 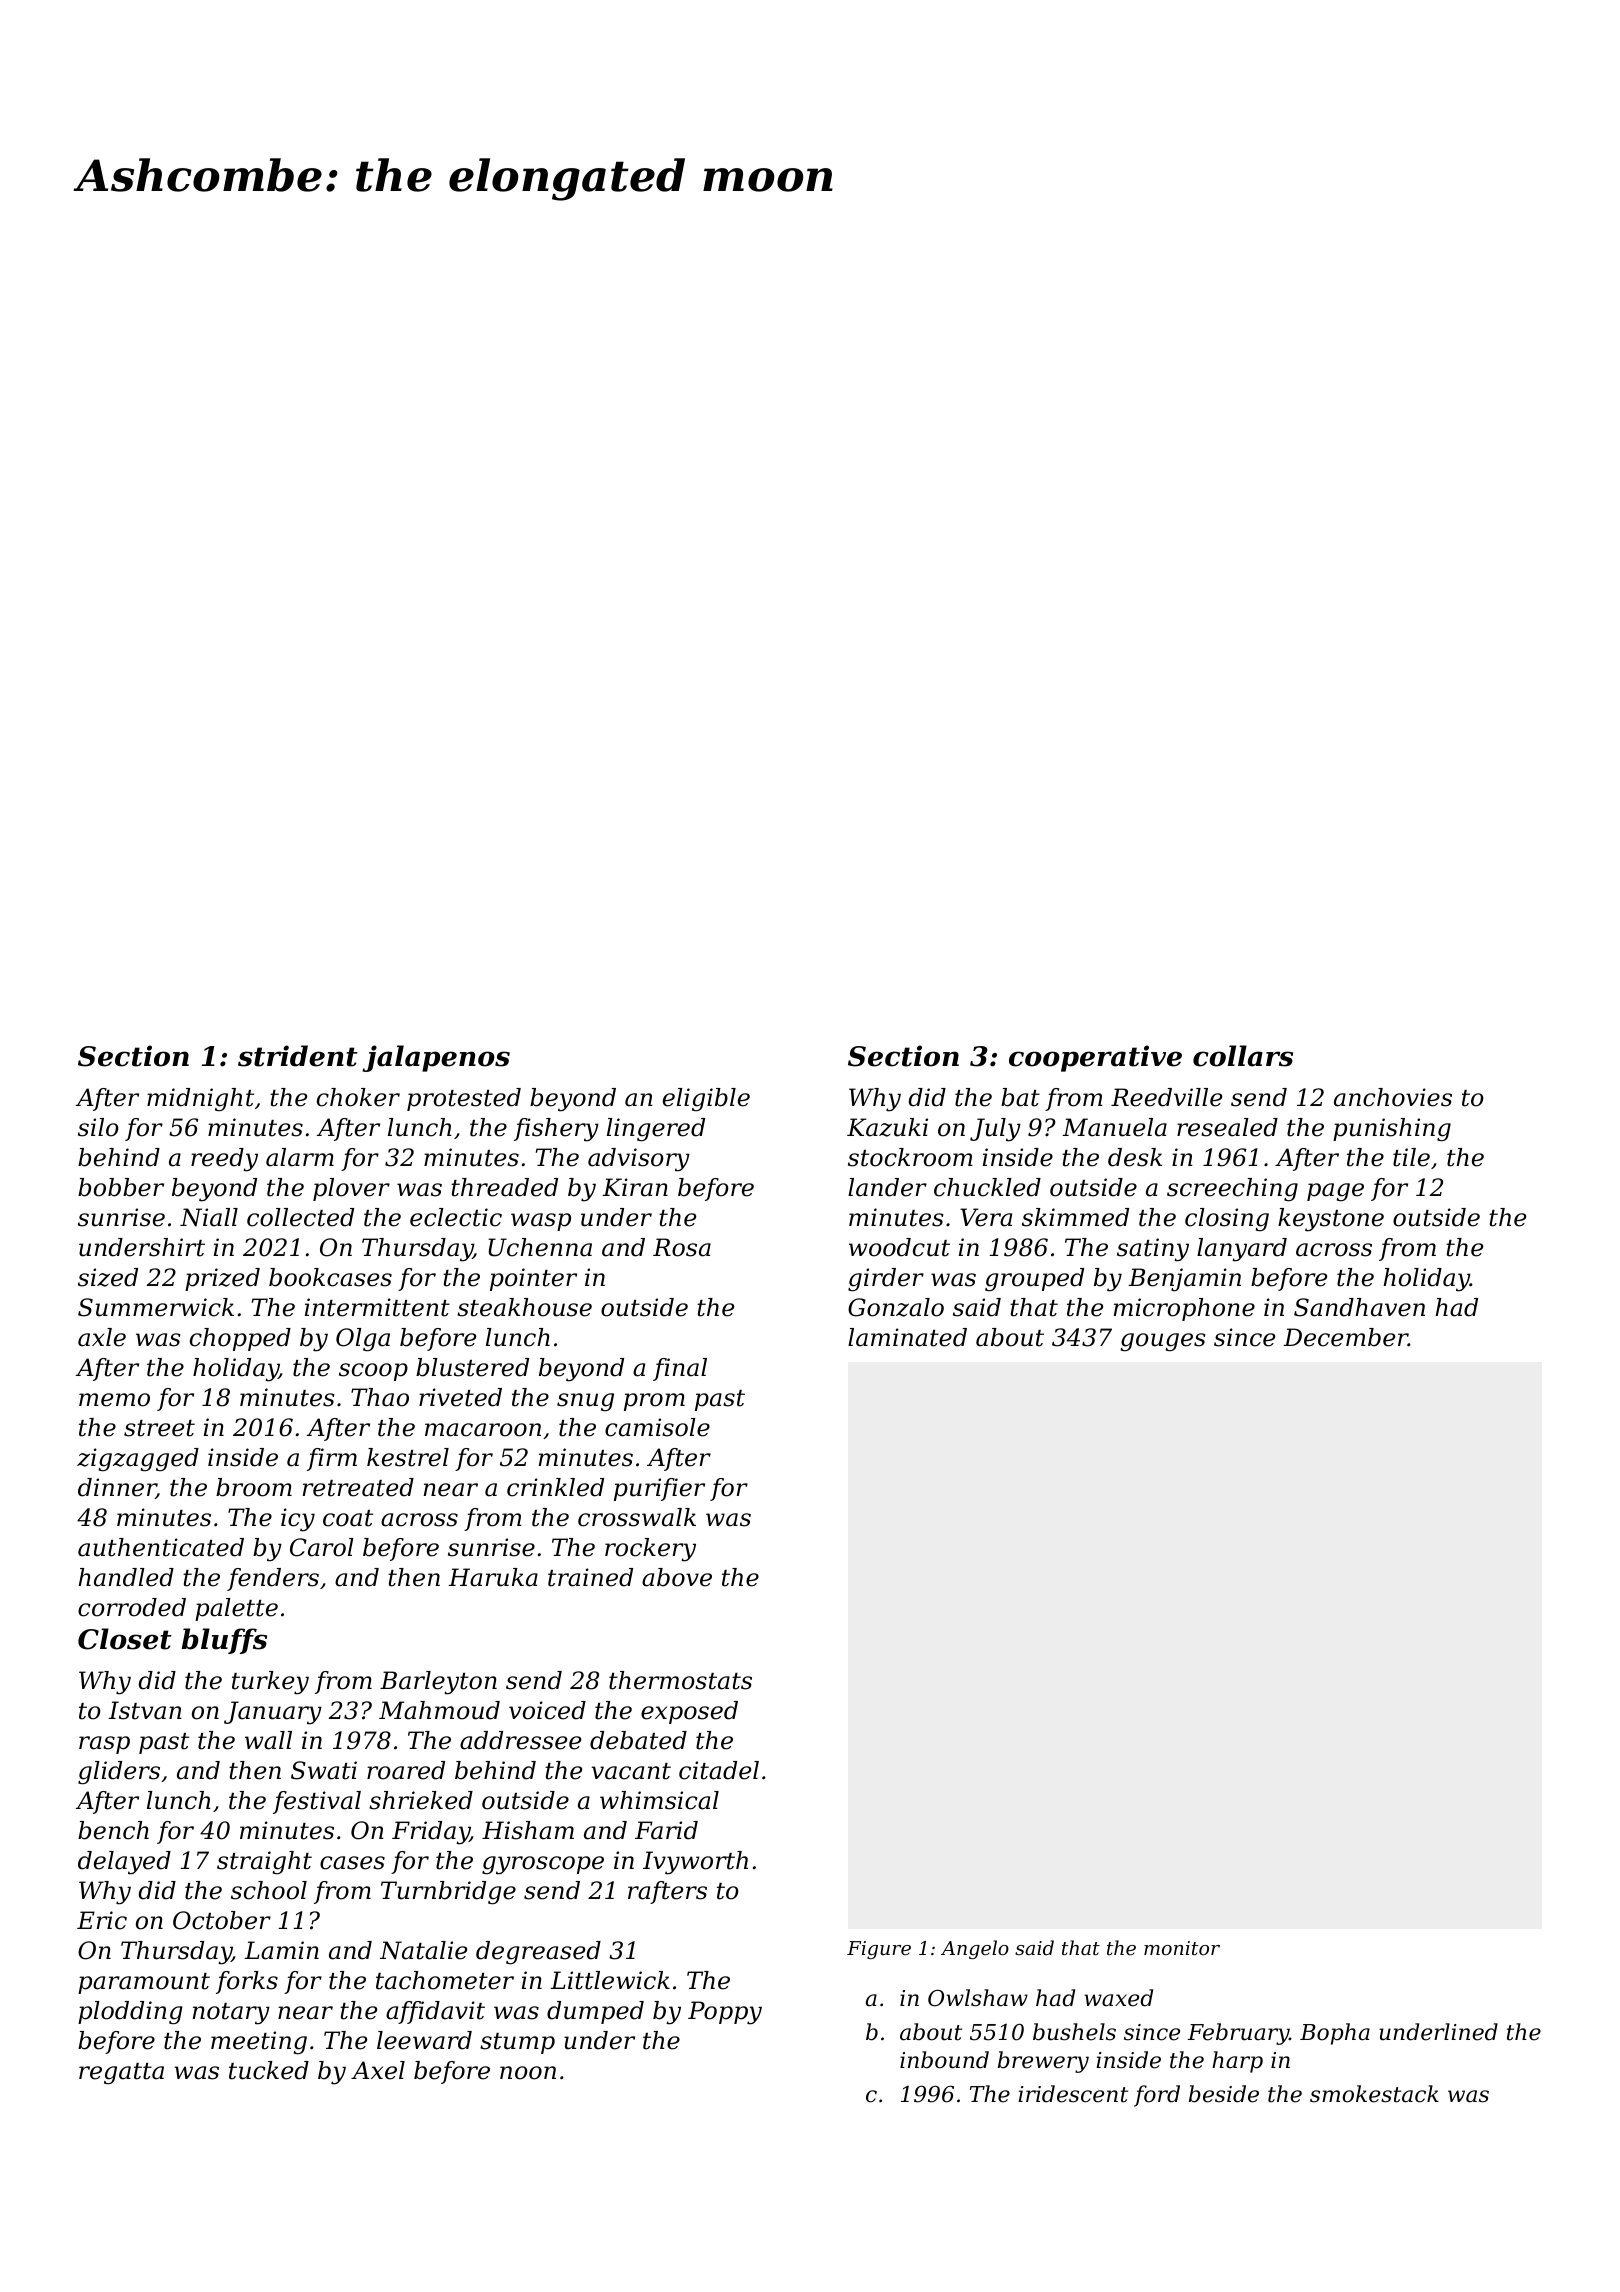 I want to click on palette, so click(x=236, y=1609).
